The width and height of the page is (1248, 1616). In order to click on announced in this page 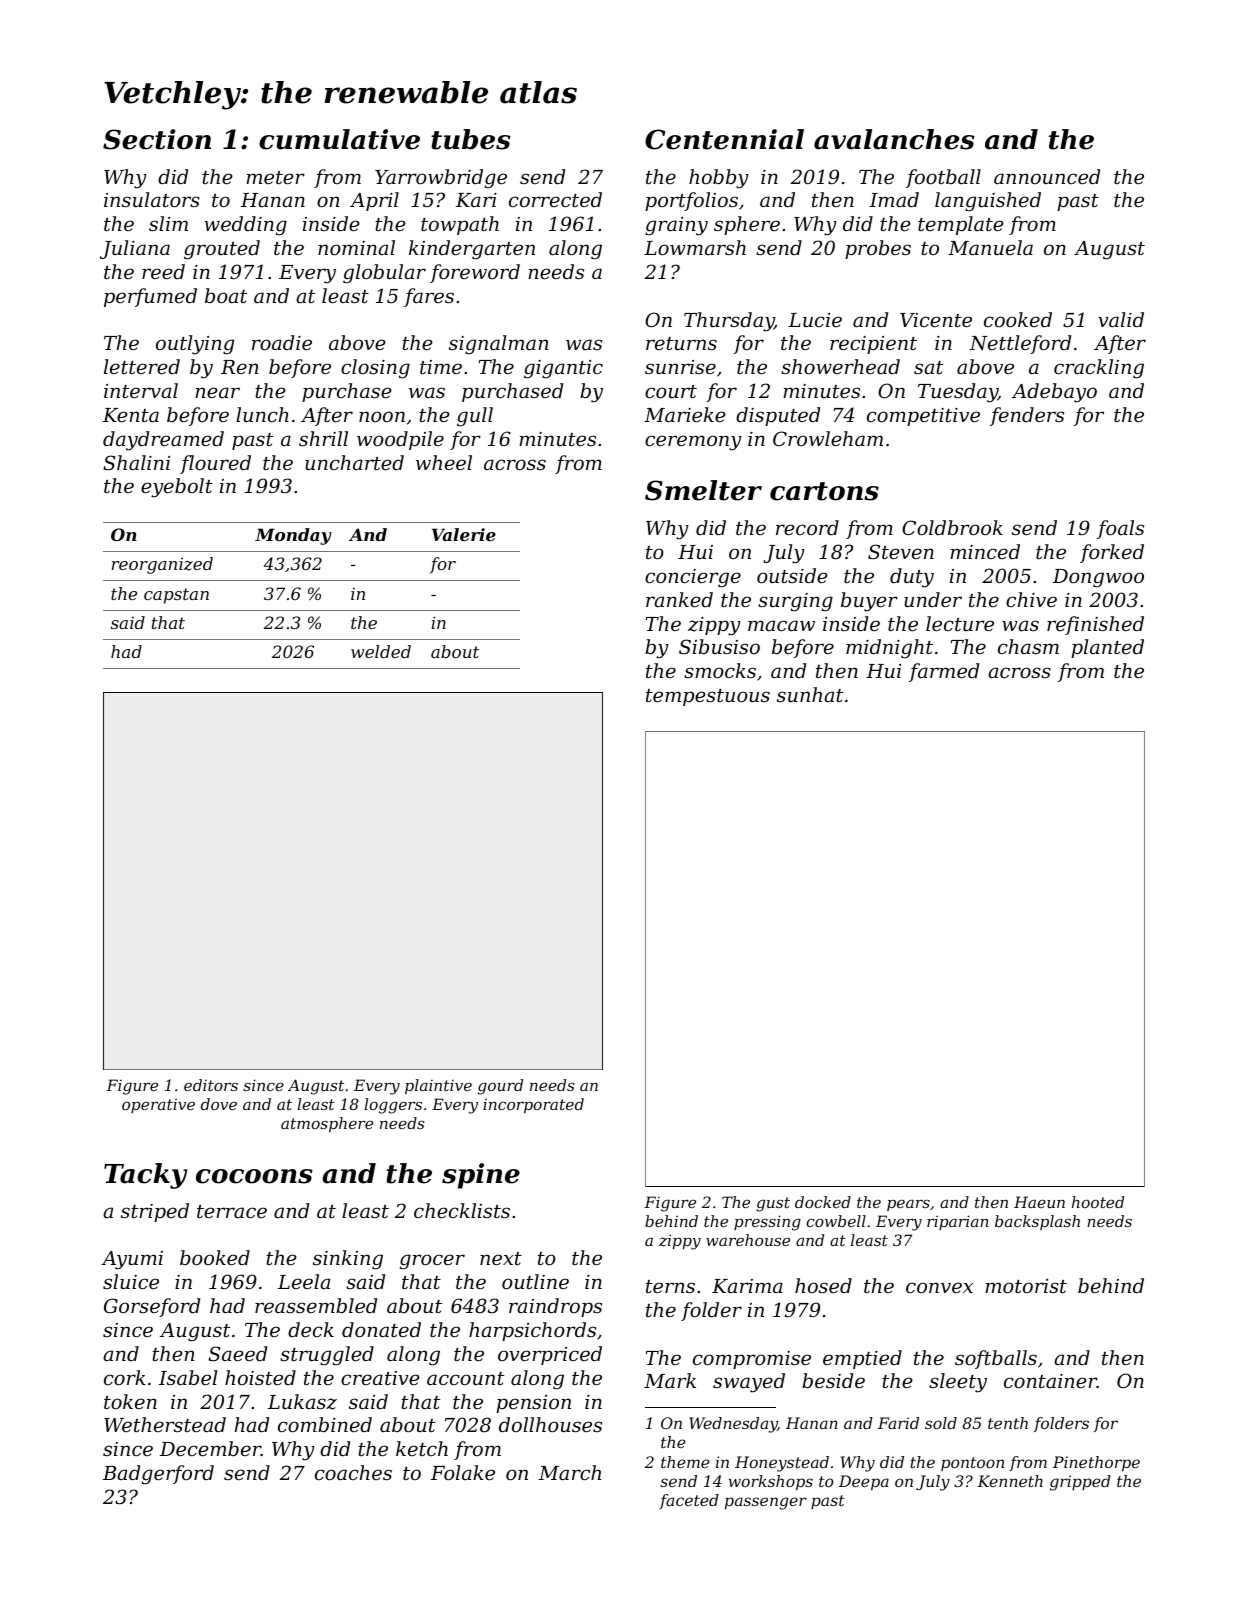, I will do `click(1047, 176)`.
